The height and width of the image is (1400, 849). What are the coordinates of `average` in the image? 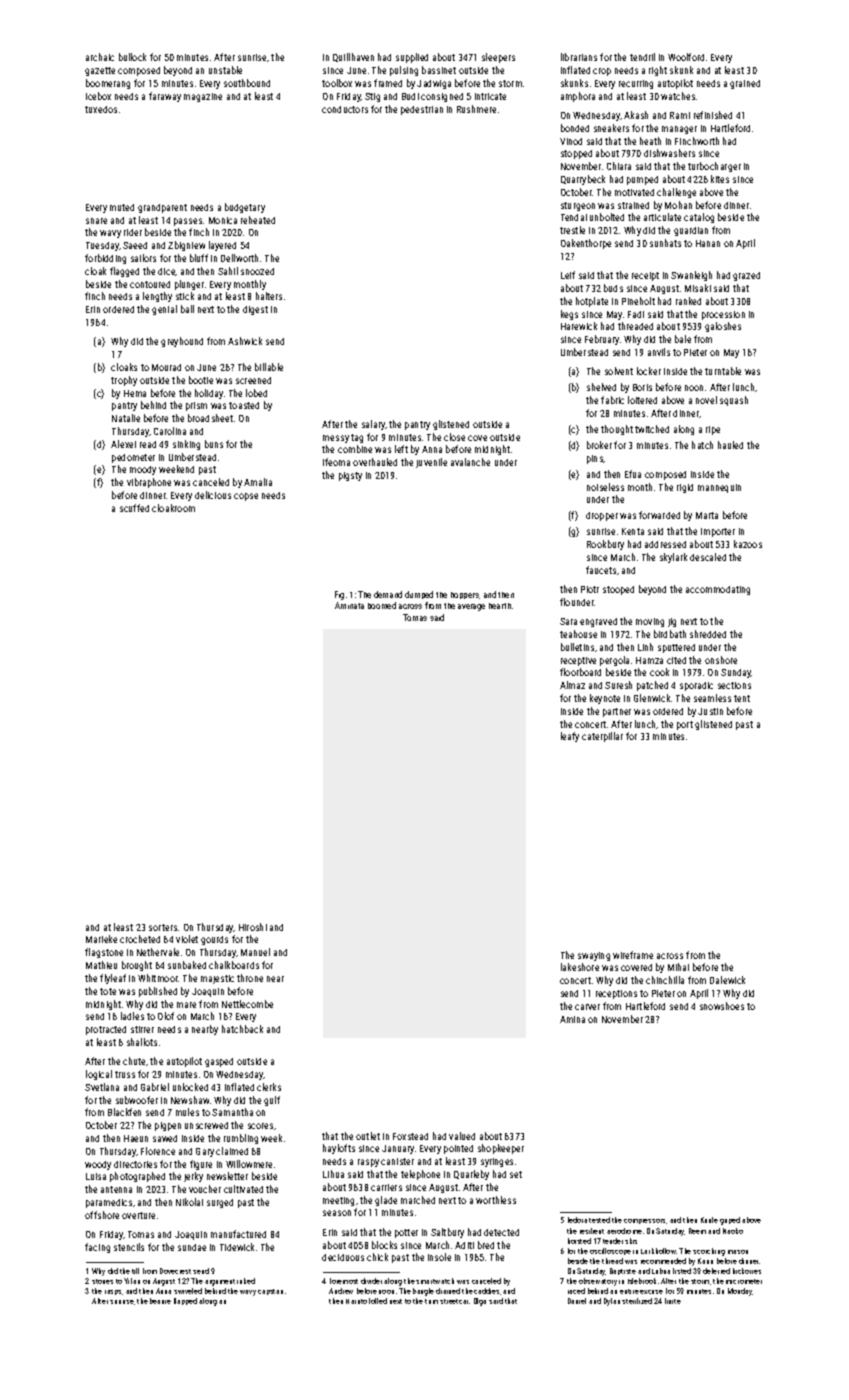 It's located at (471, 607).
